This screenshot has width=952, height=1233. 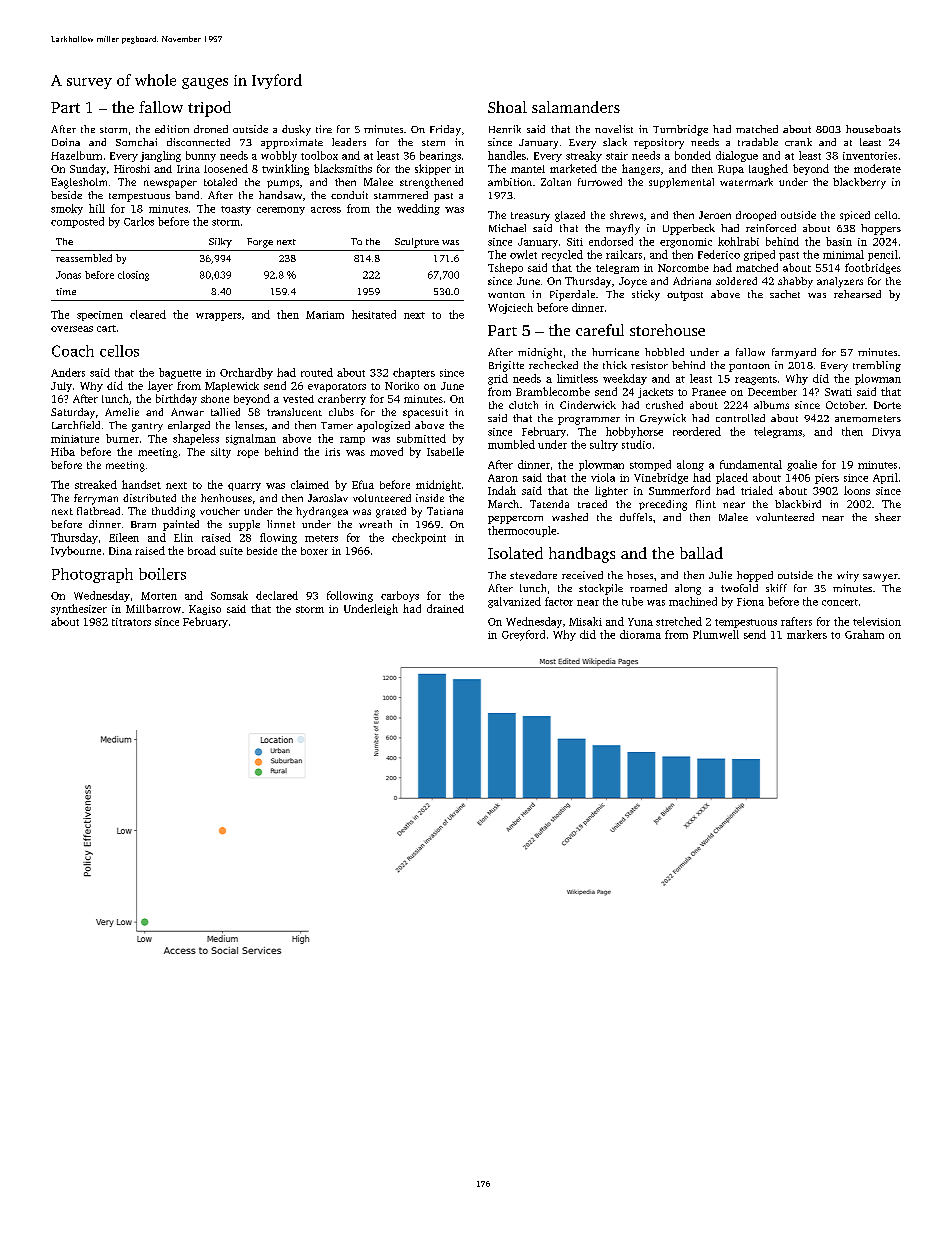 What do you see at coordinates (507, 228) in the screenshot?
I see `Michael` at bounding box center [507, 228].
